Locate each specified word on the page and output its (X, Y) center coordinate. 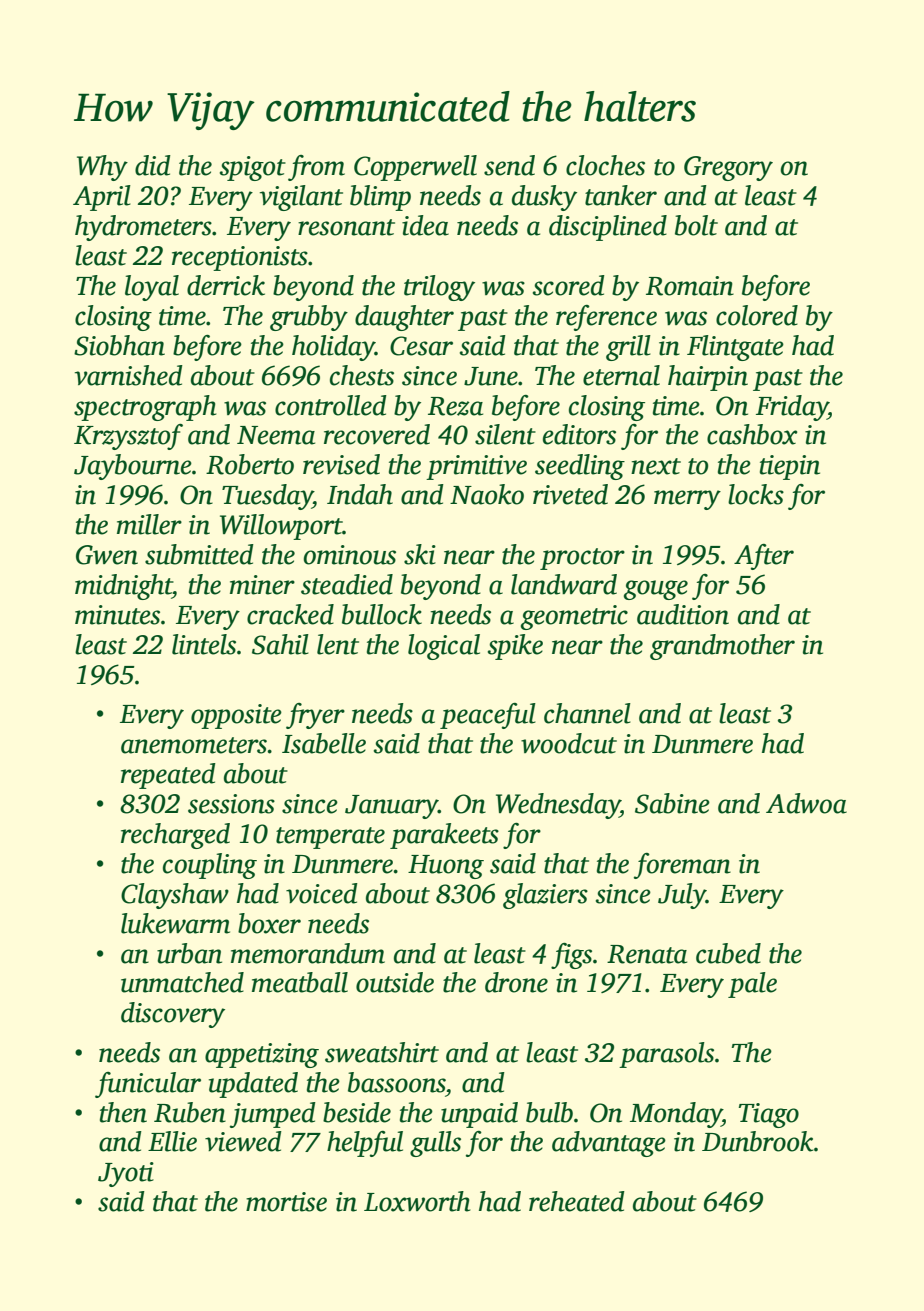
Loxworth (417, 1201)
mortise (286, 1202)
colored (757, 315)
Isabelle (324, 743)
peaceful (488, 716)
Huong (446, 867)
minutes (117, 615)
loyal (152, 288)
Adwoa (806, 803)
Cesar (421, 346)
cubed (728, 953)
